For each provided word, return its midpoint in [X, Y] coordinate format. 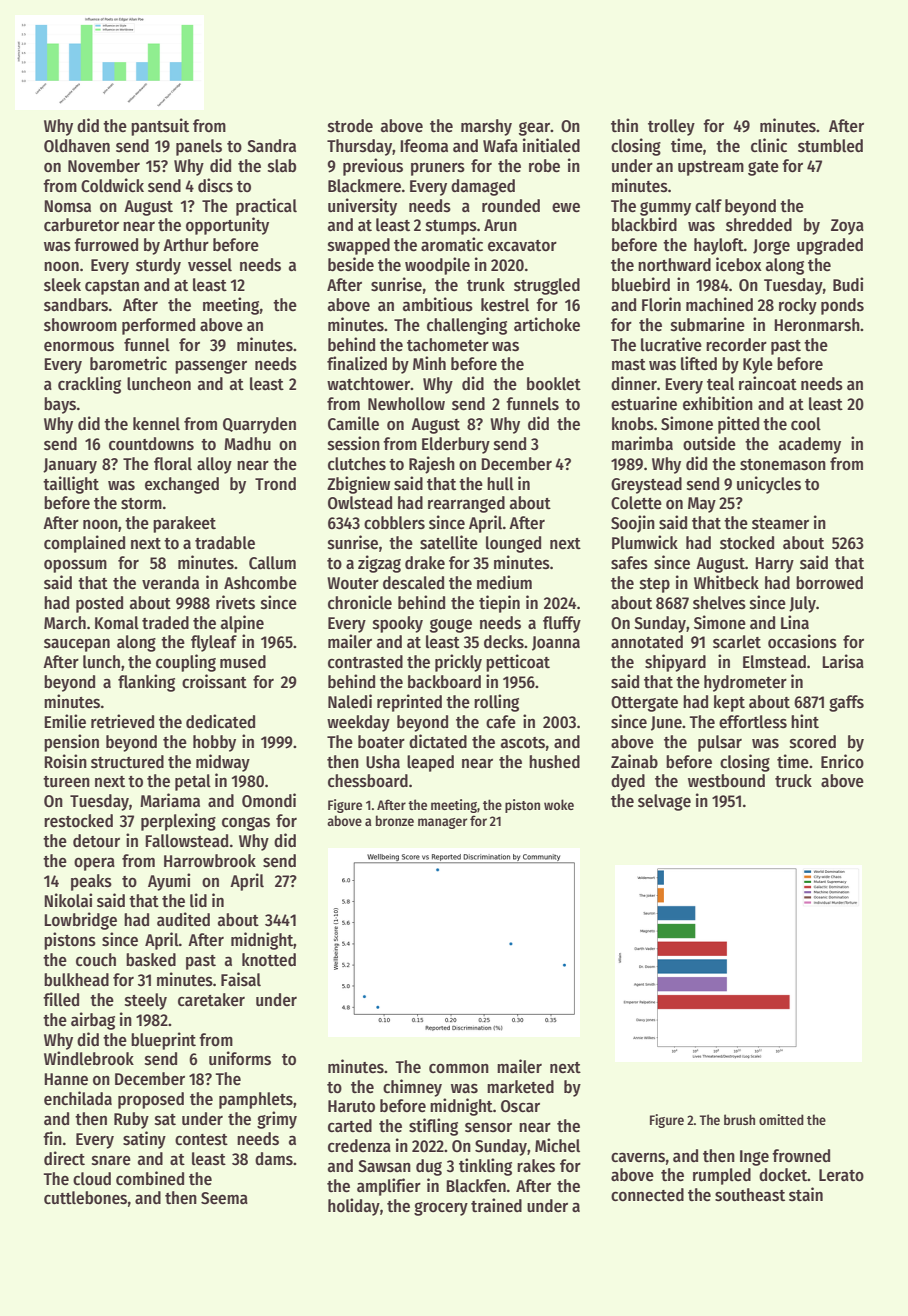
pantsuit [160, 127]
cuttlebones [85, 1198]
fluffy [562, 624]
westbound [726, 781]
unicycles [769, 485]
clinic [769, 145]
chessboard [368, 781]
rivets [235, 602]
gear [534, 129]
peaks [91, 882]
